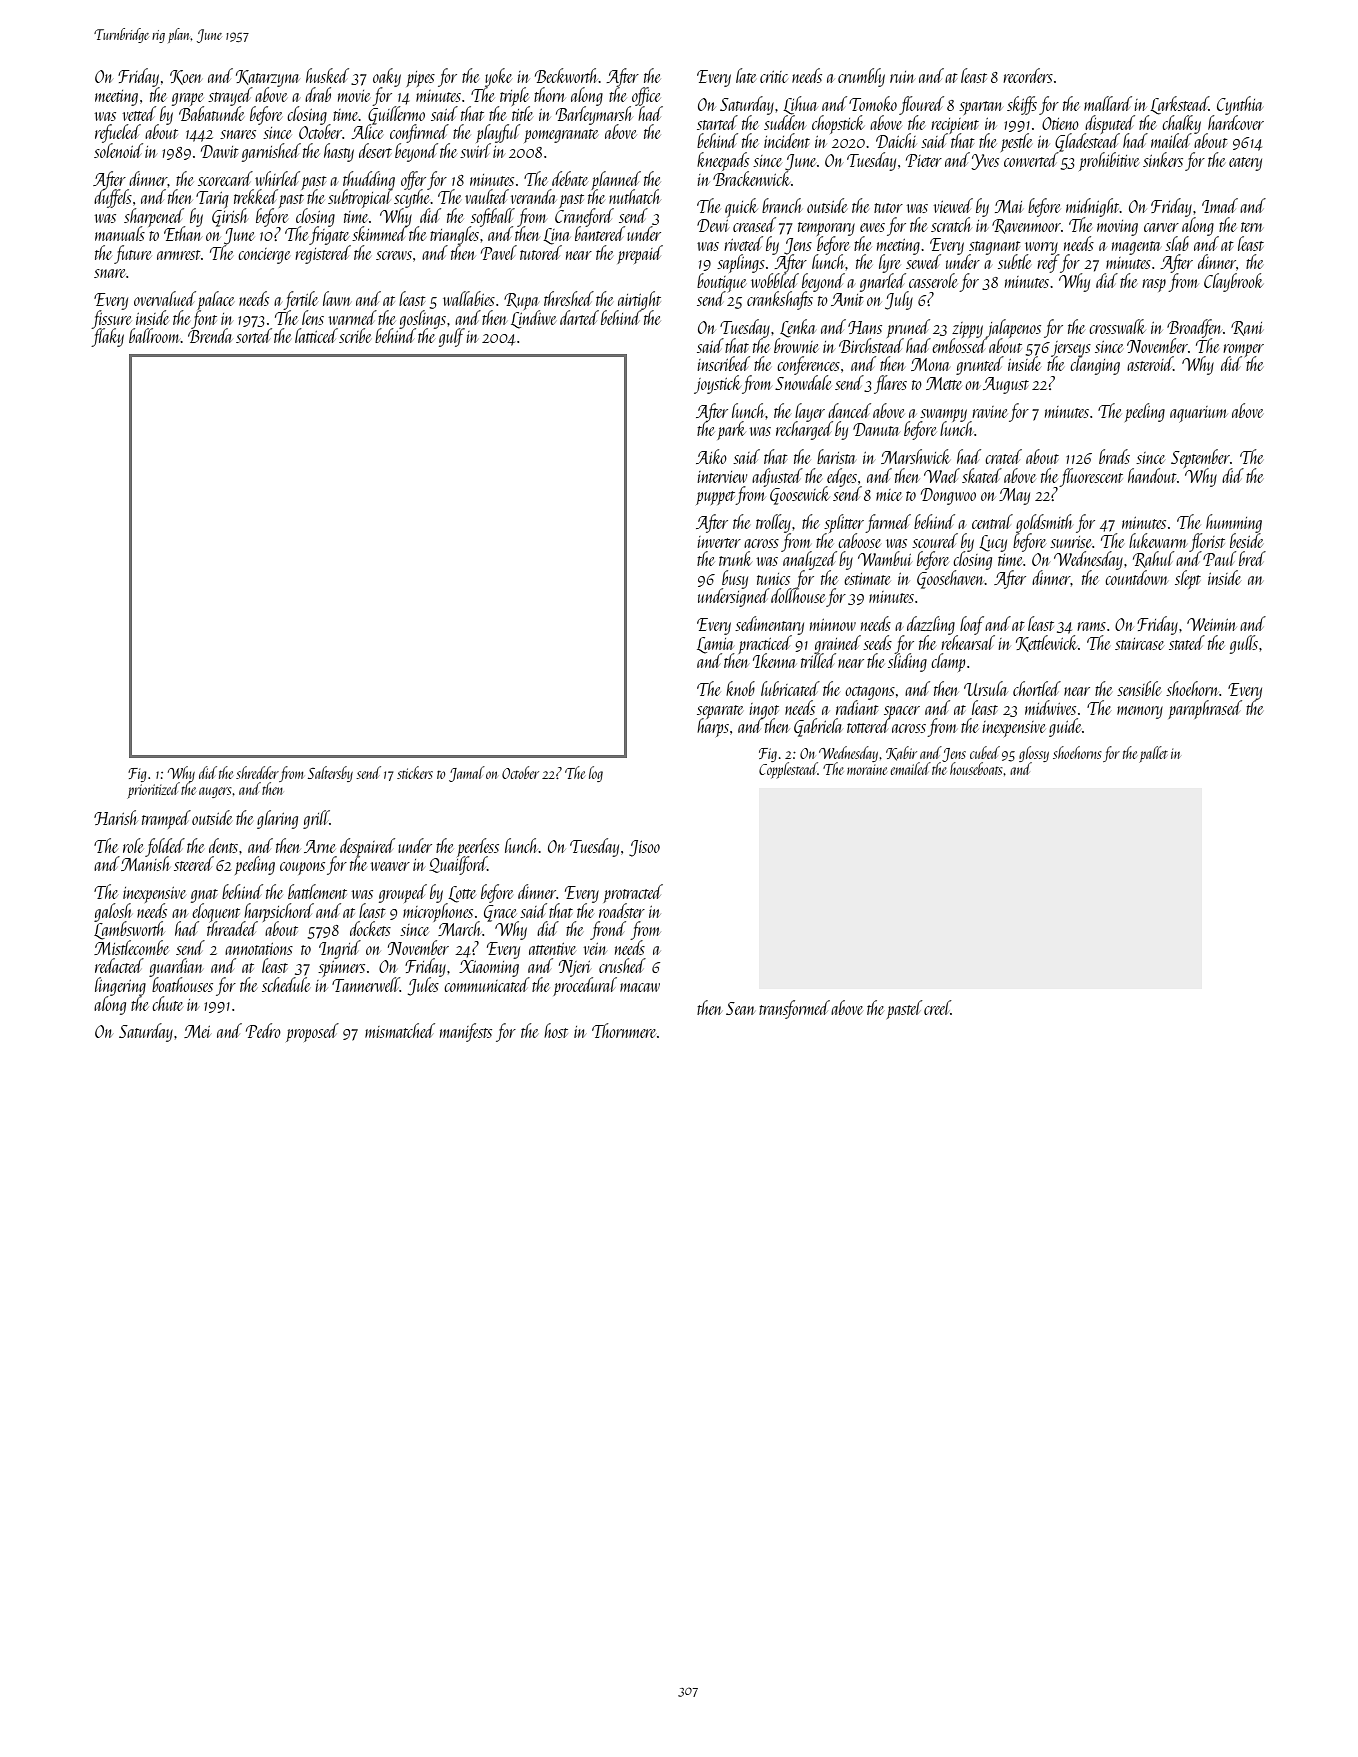 The image size is (1358, 1757). What do you see at coordinates (1041, 248) in the image?
I see `worry` at bounding box center [1041, 248].
